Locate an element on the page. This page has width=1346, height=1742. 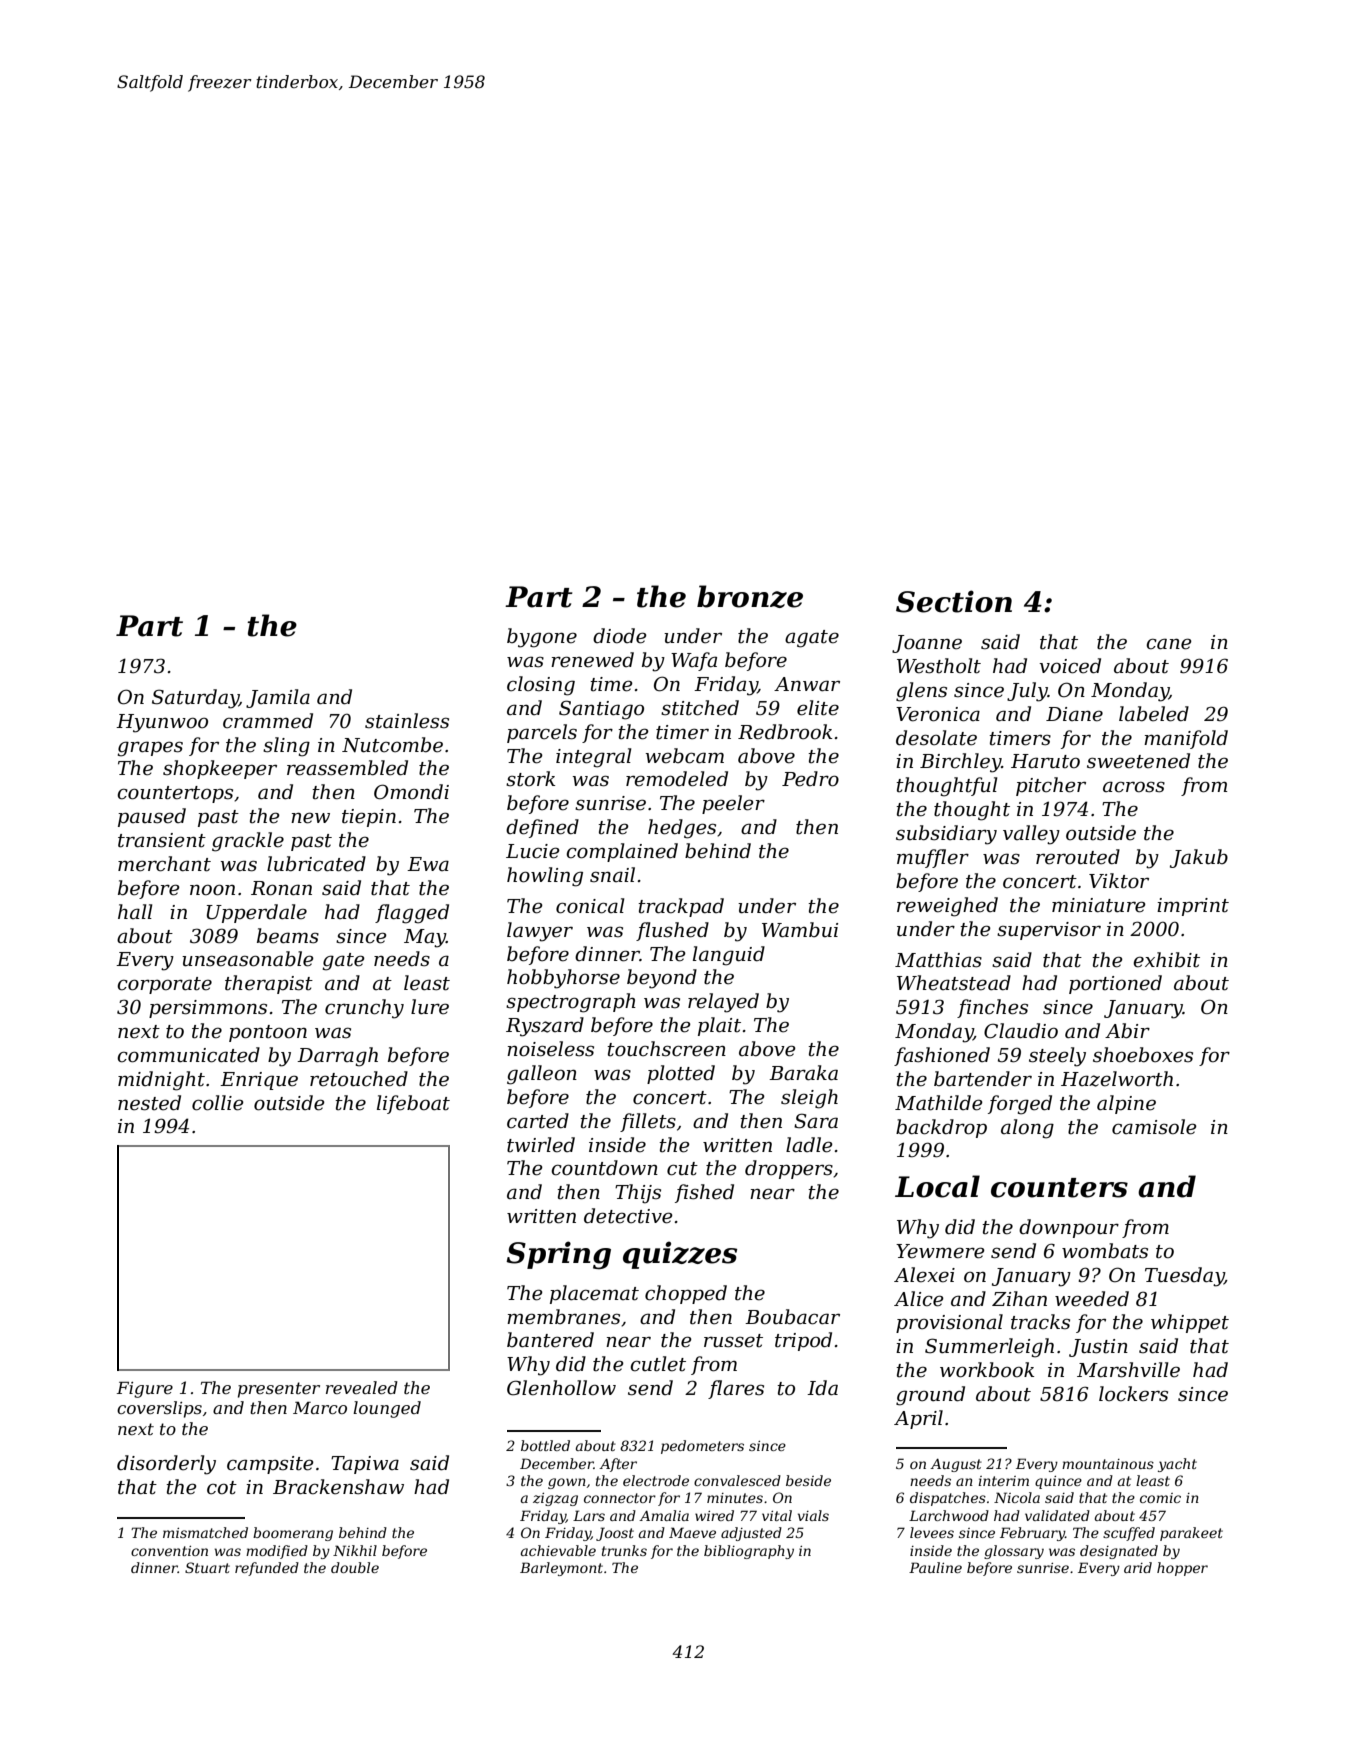
Anwar is located at coordinates (807, 684).
